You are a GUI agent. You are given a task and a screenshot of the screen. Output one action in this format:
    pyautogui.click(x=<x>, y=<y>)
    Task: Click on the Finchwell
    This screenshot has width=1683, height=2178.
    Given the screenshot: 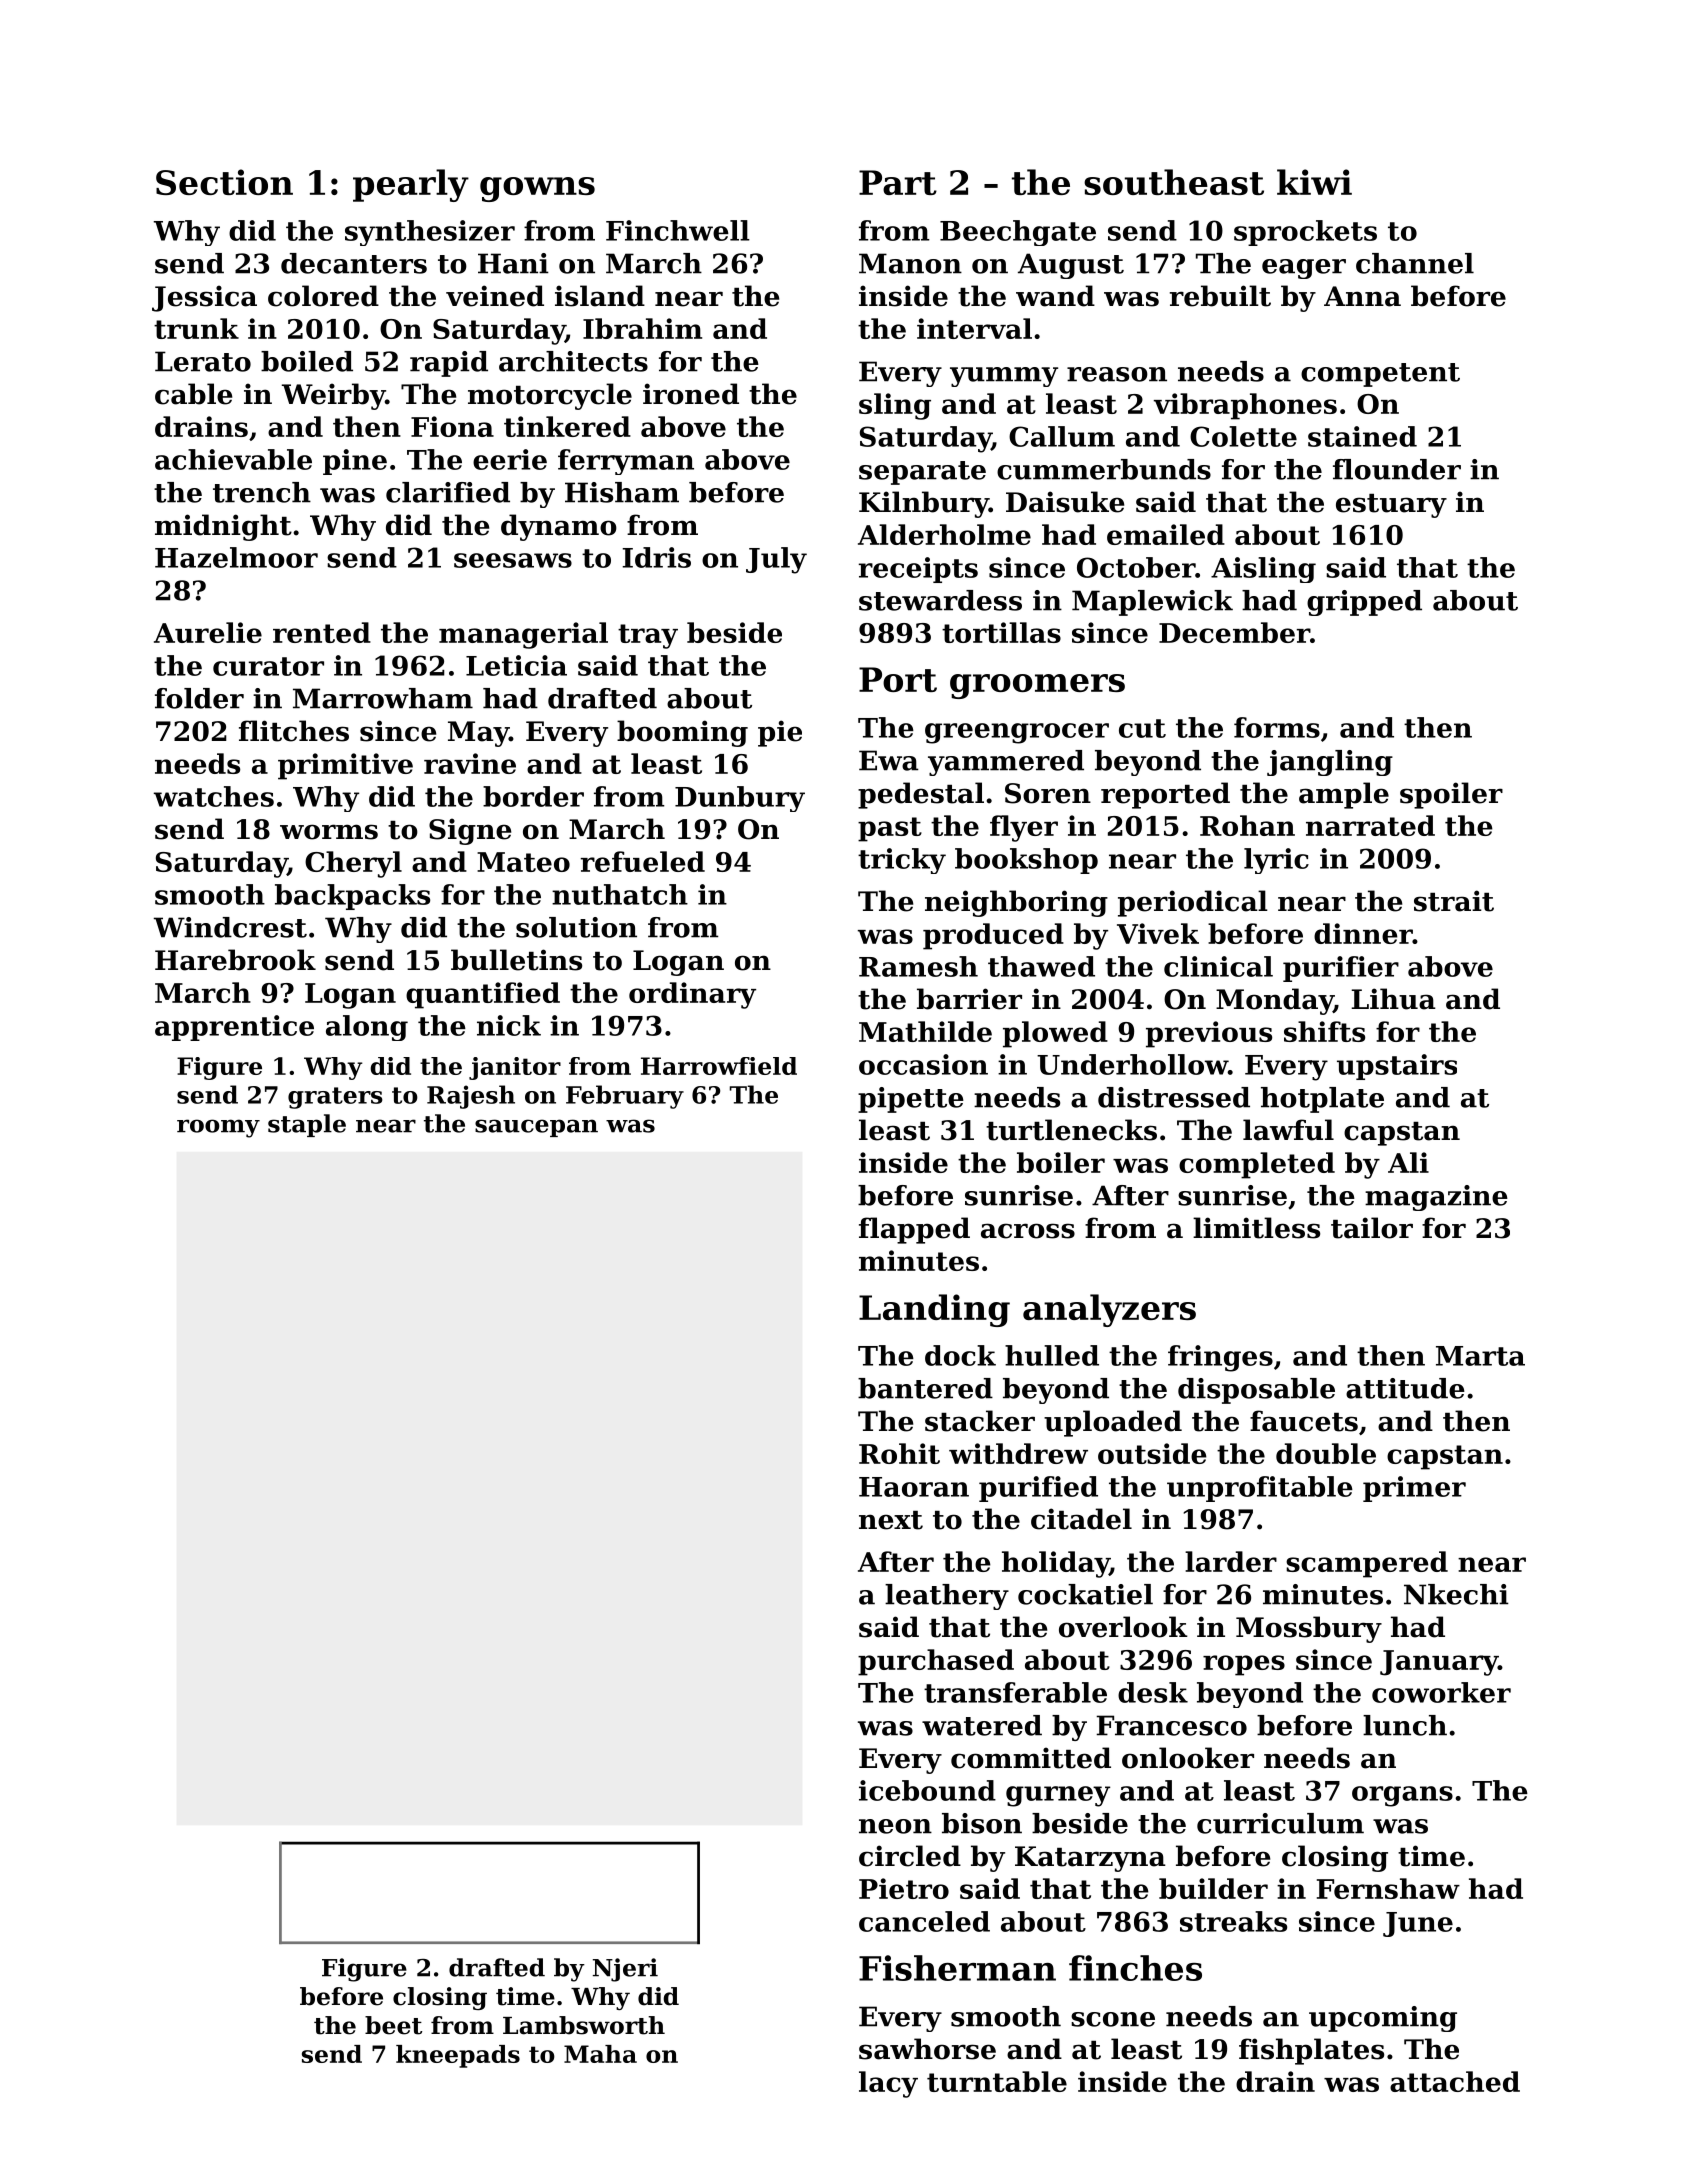 What is the action you would take?
    pyautogui.click(x=678, y=230)
